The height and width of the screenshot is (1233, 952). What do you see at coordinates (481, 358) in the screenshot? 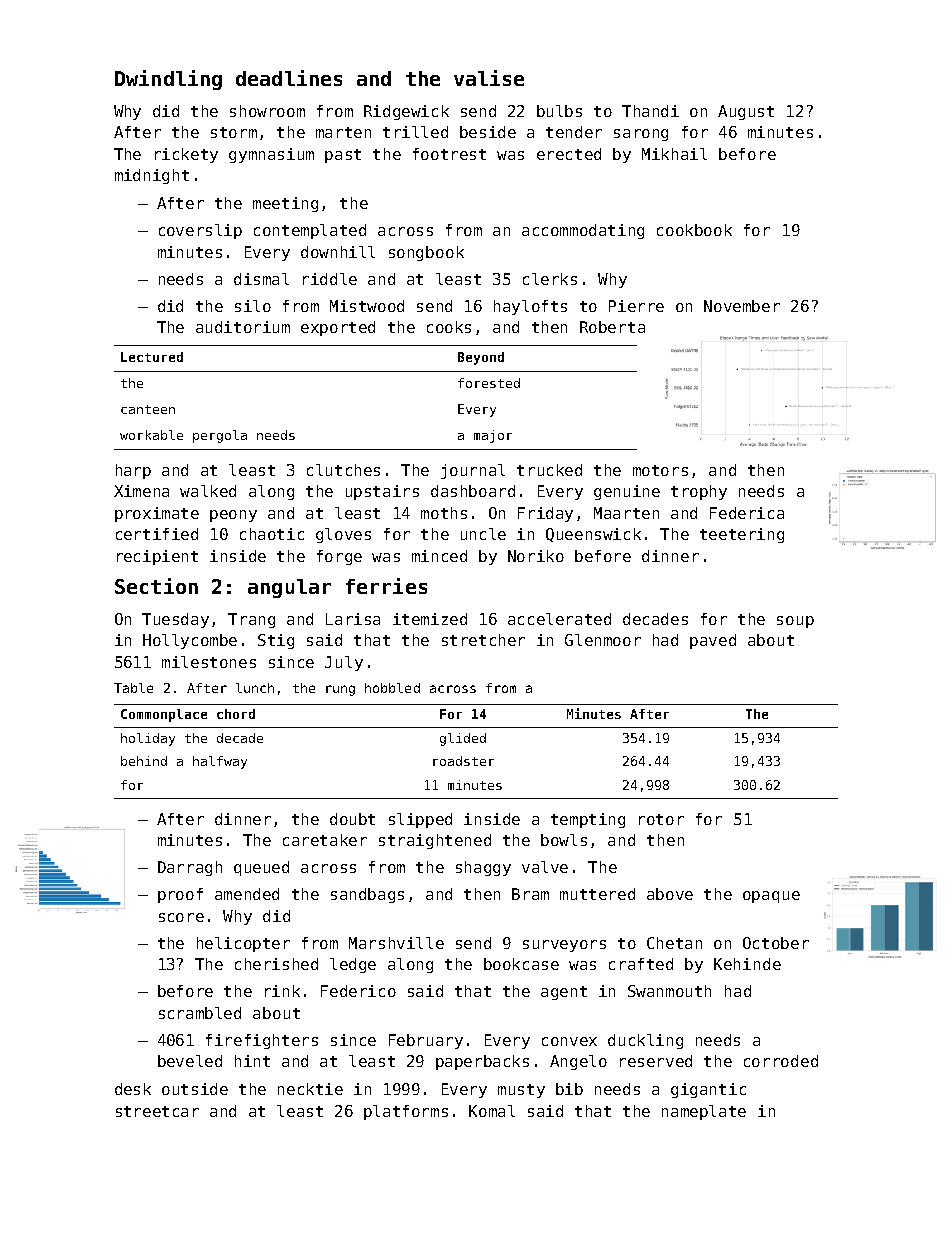
I see `Beyond` at bounding box center [481, 358].
